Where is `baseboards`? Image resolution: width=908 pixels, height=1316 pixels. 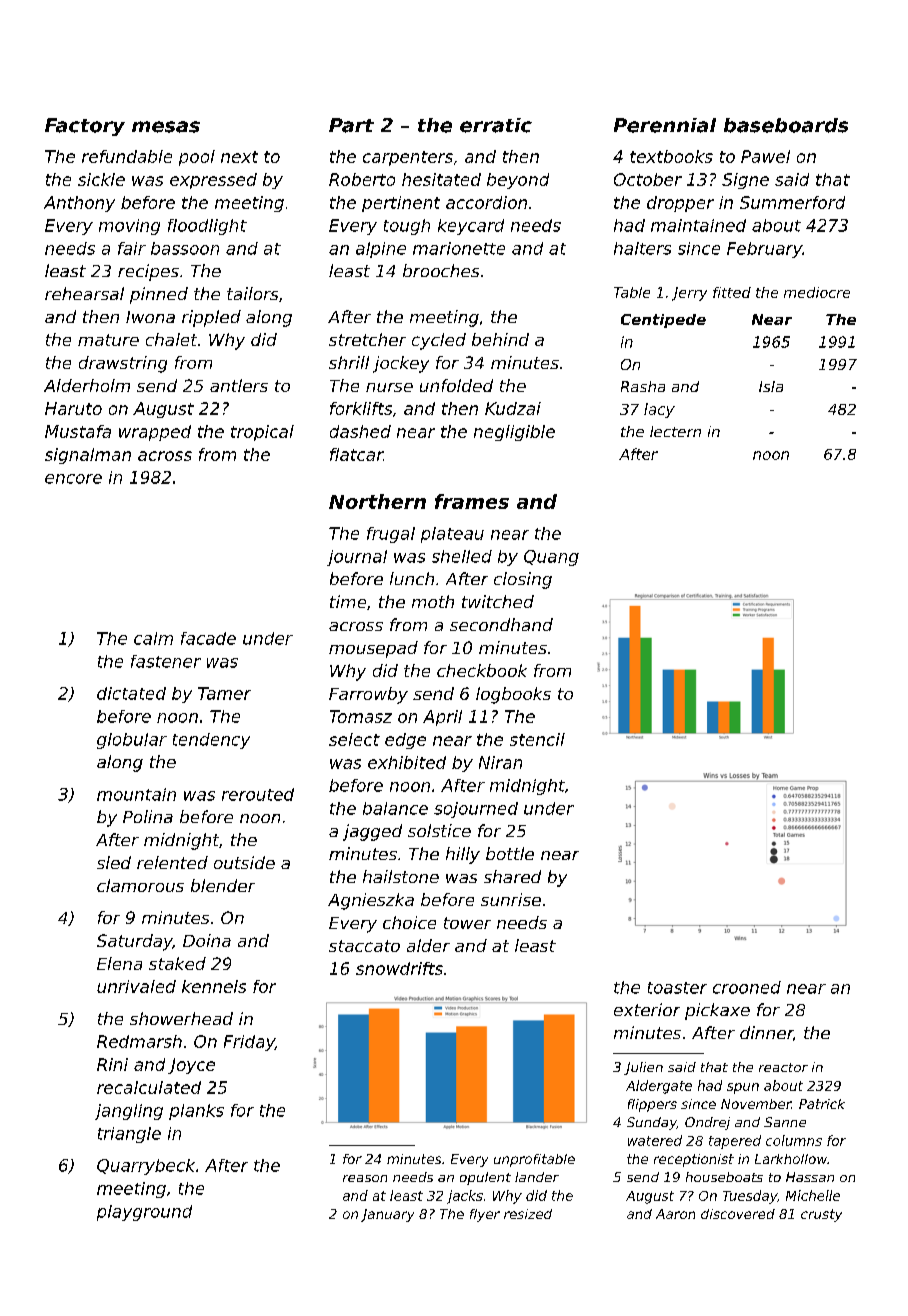
baseboards is located at coordinates (786, 125).
